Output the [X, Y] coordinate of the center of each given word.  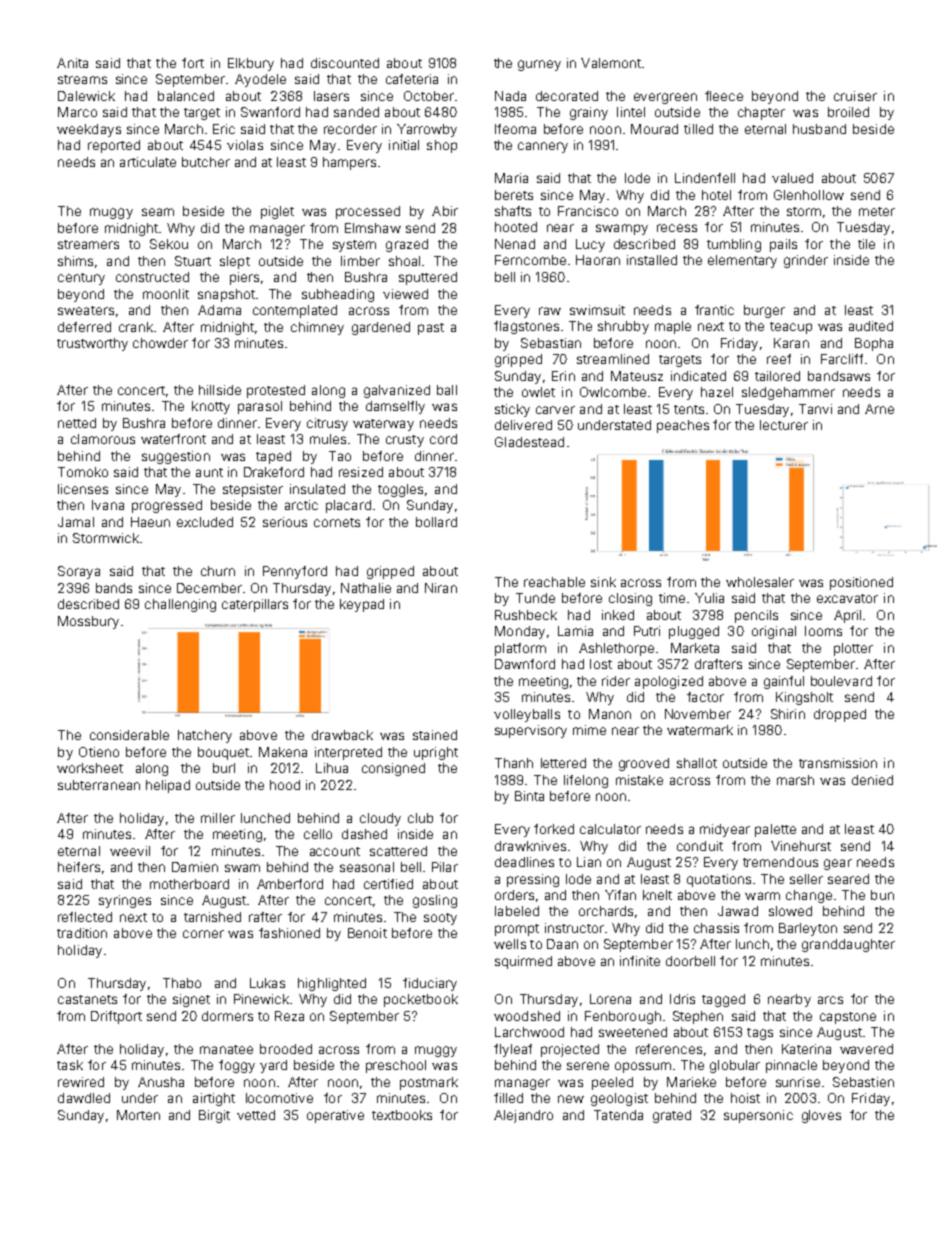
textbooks [402, 1115]
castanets [87, 999]
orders [514, 895]
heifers [79, 867]
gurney [539, 65]
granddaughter [848, 945]
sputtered [428, 278]
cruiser [855, 96]
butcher [206, 162]
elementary [742, 261]
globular [735, 1066]
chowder [160, 343]
